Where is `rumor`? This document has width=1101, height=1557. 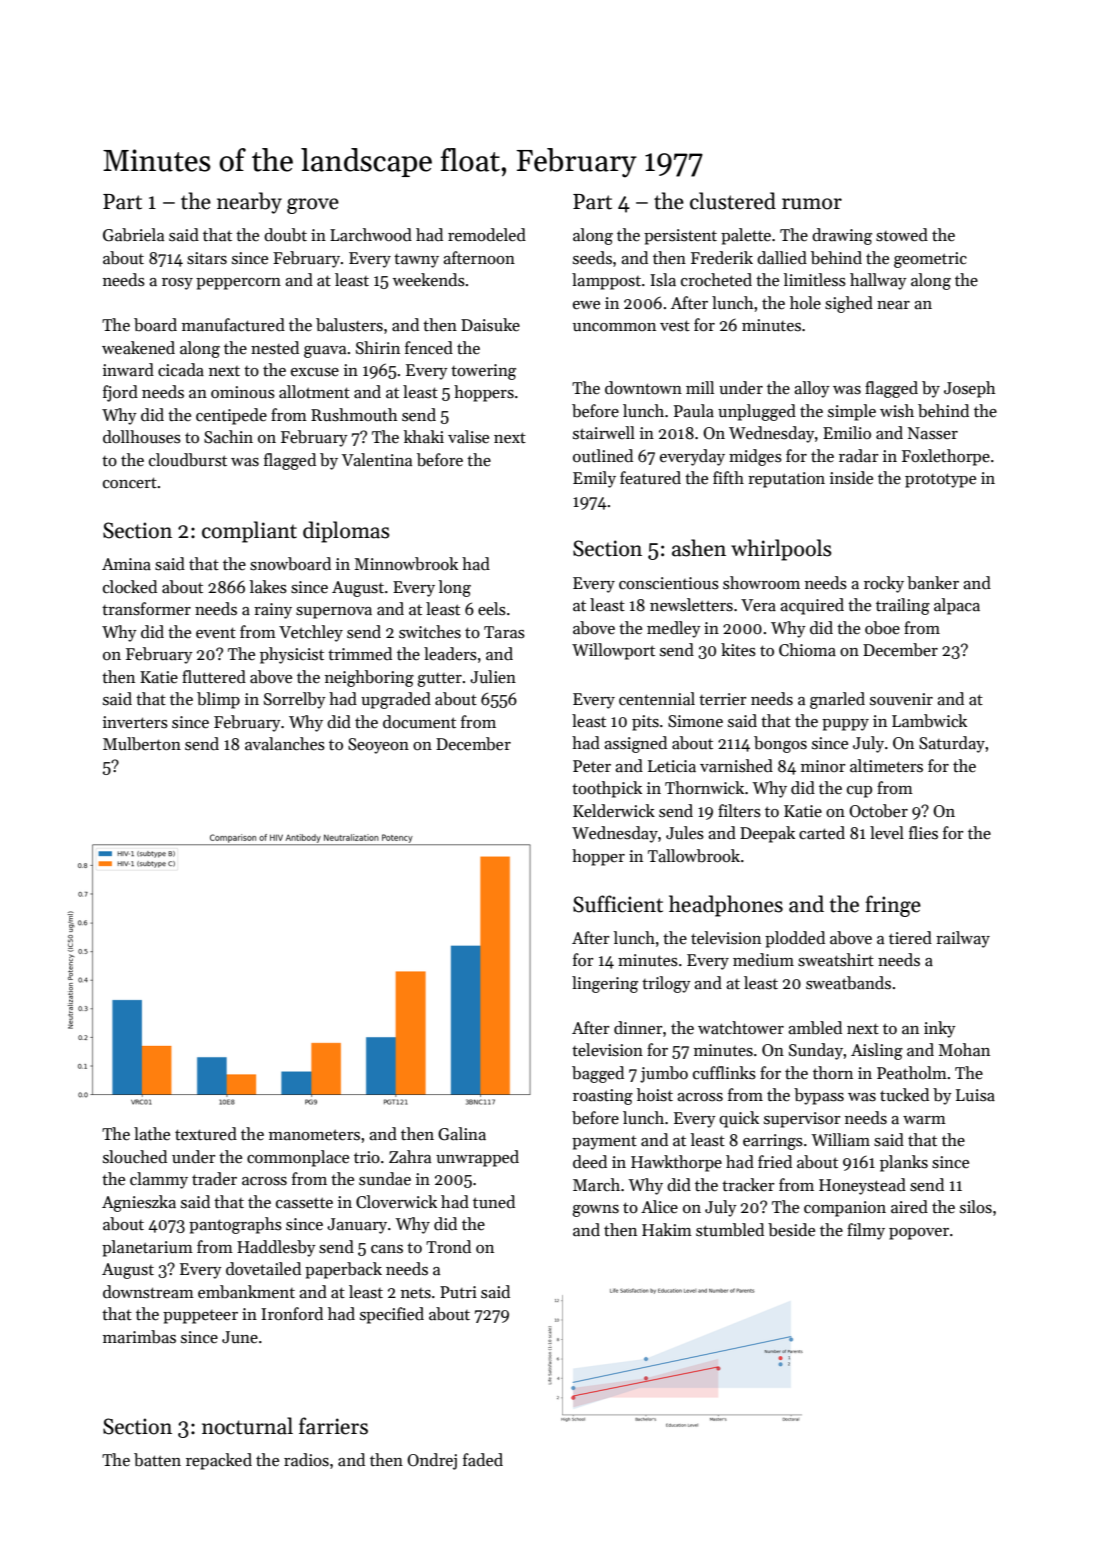 rumor is located at coordinates (812, 204).
